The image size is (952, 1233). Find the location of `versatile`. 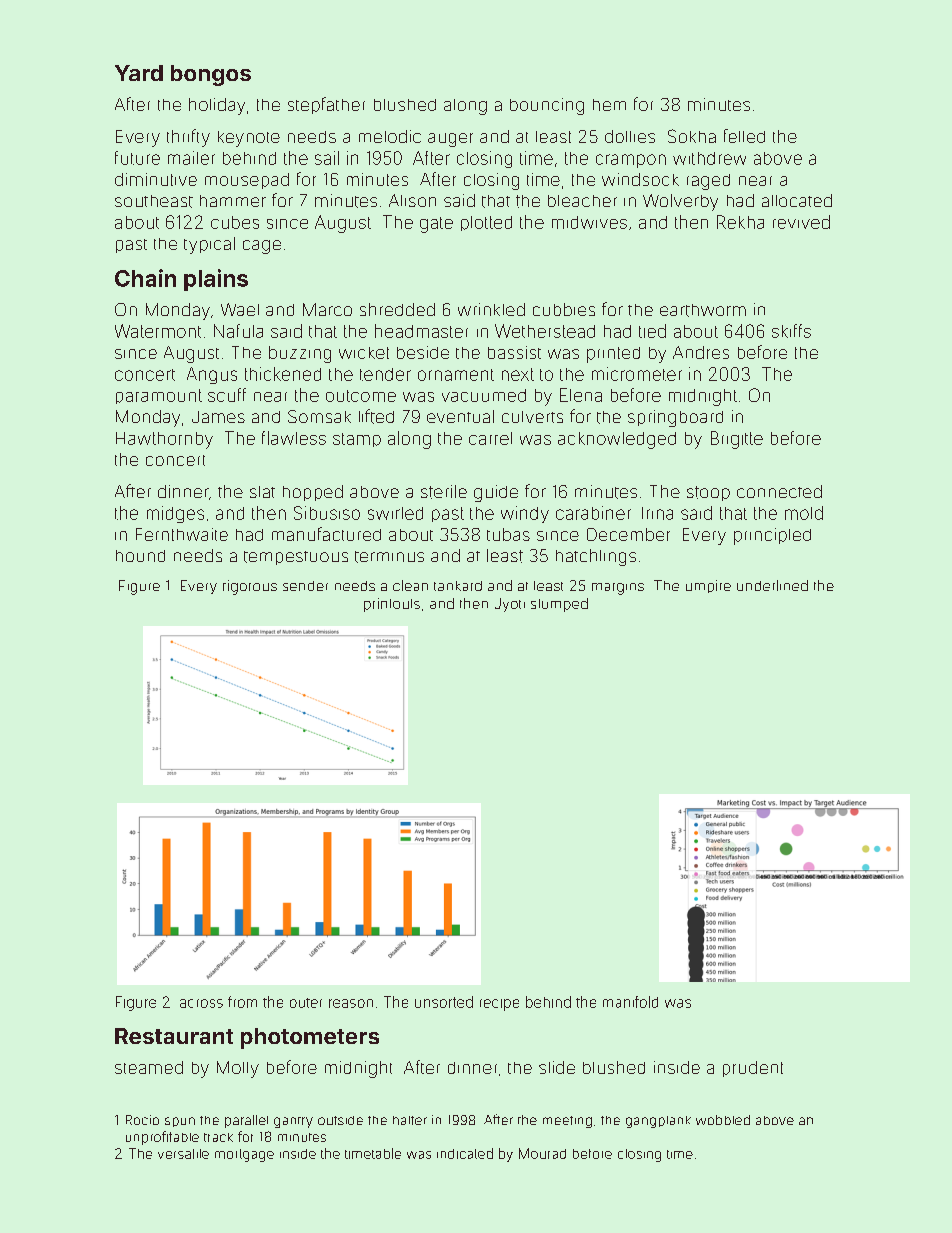

versatile is located at coordinates (183, 1154).
